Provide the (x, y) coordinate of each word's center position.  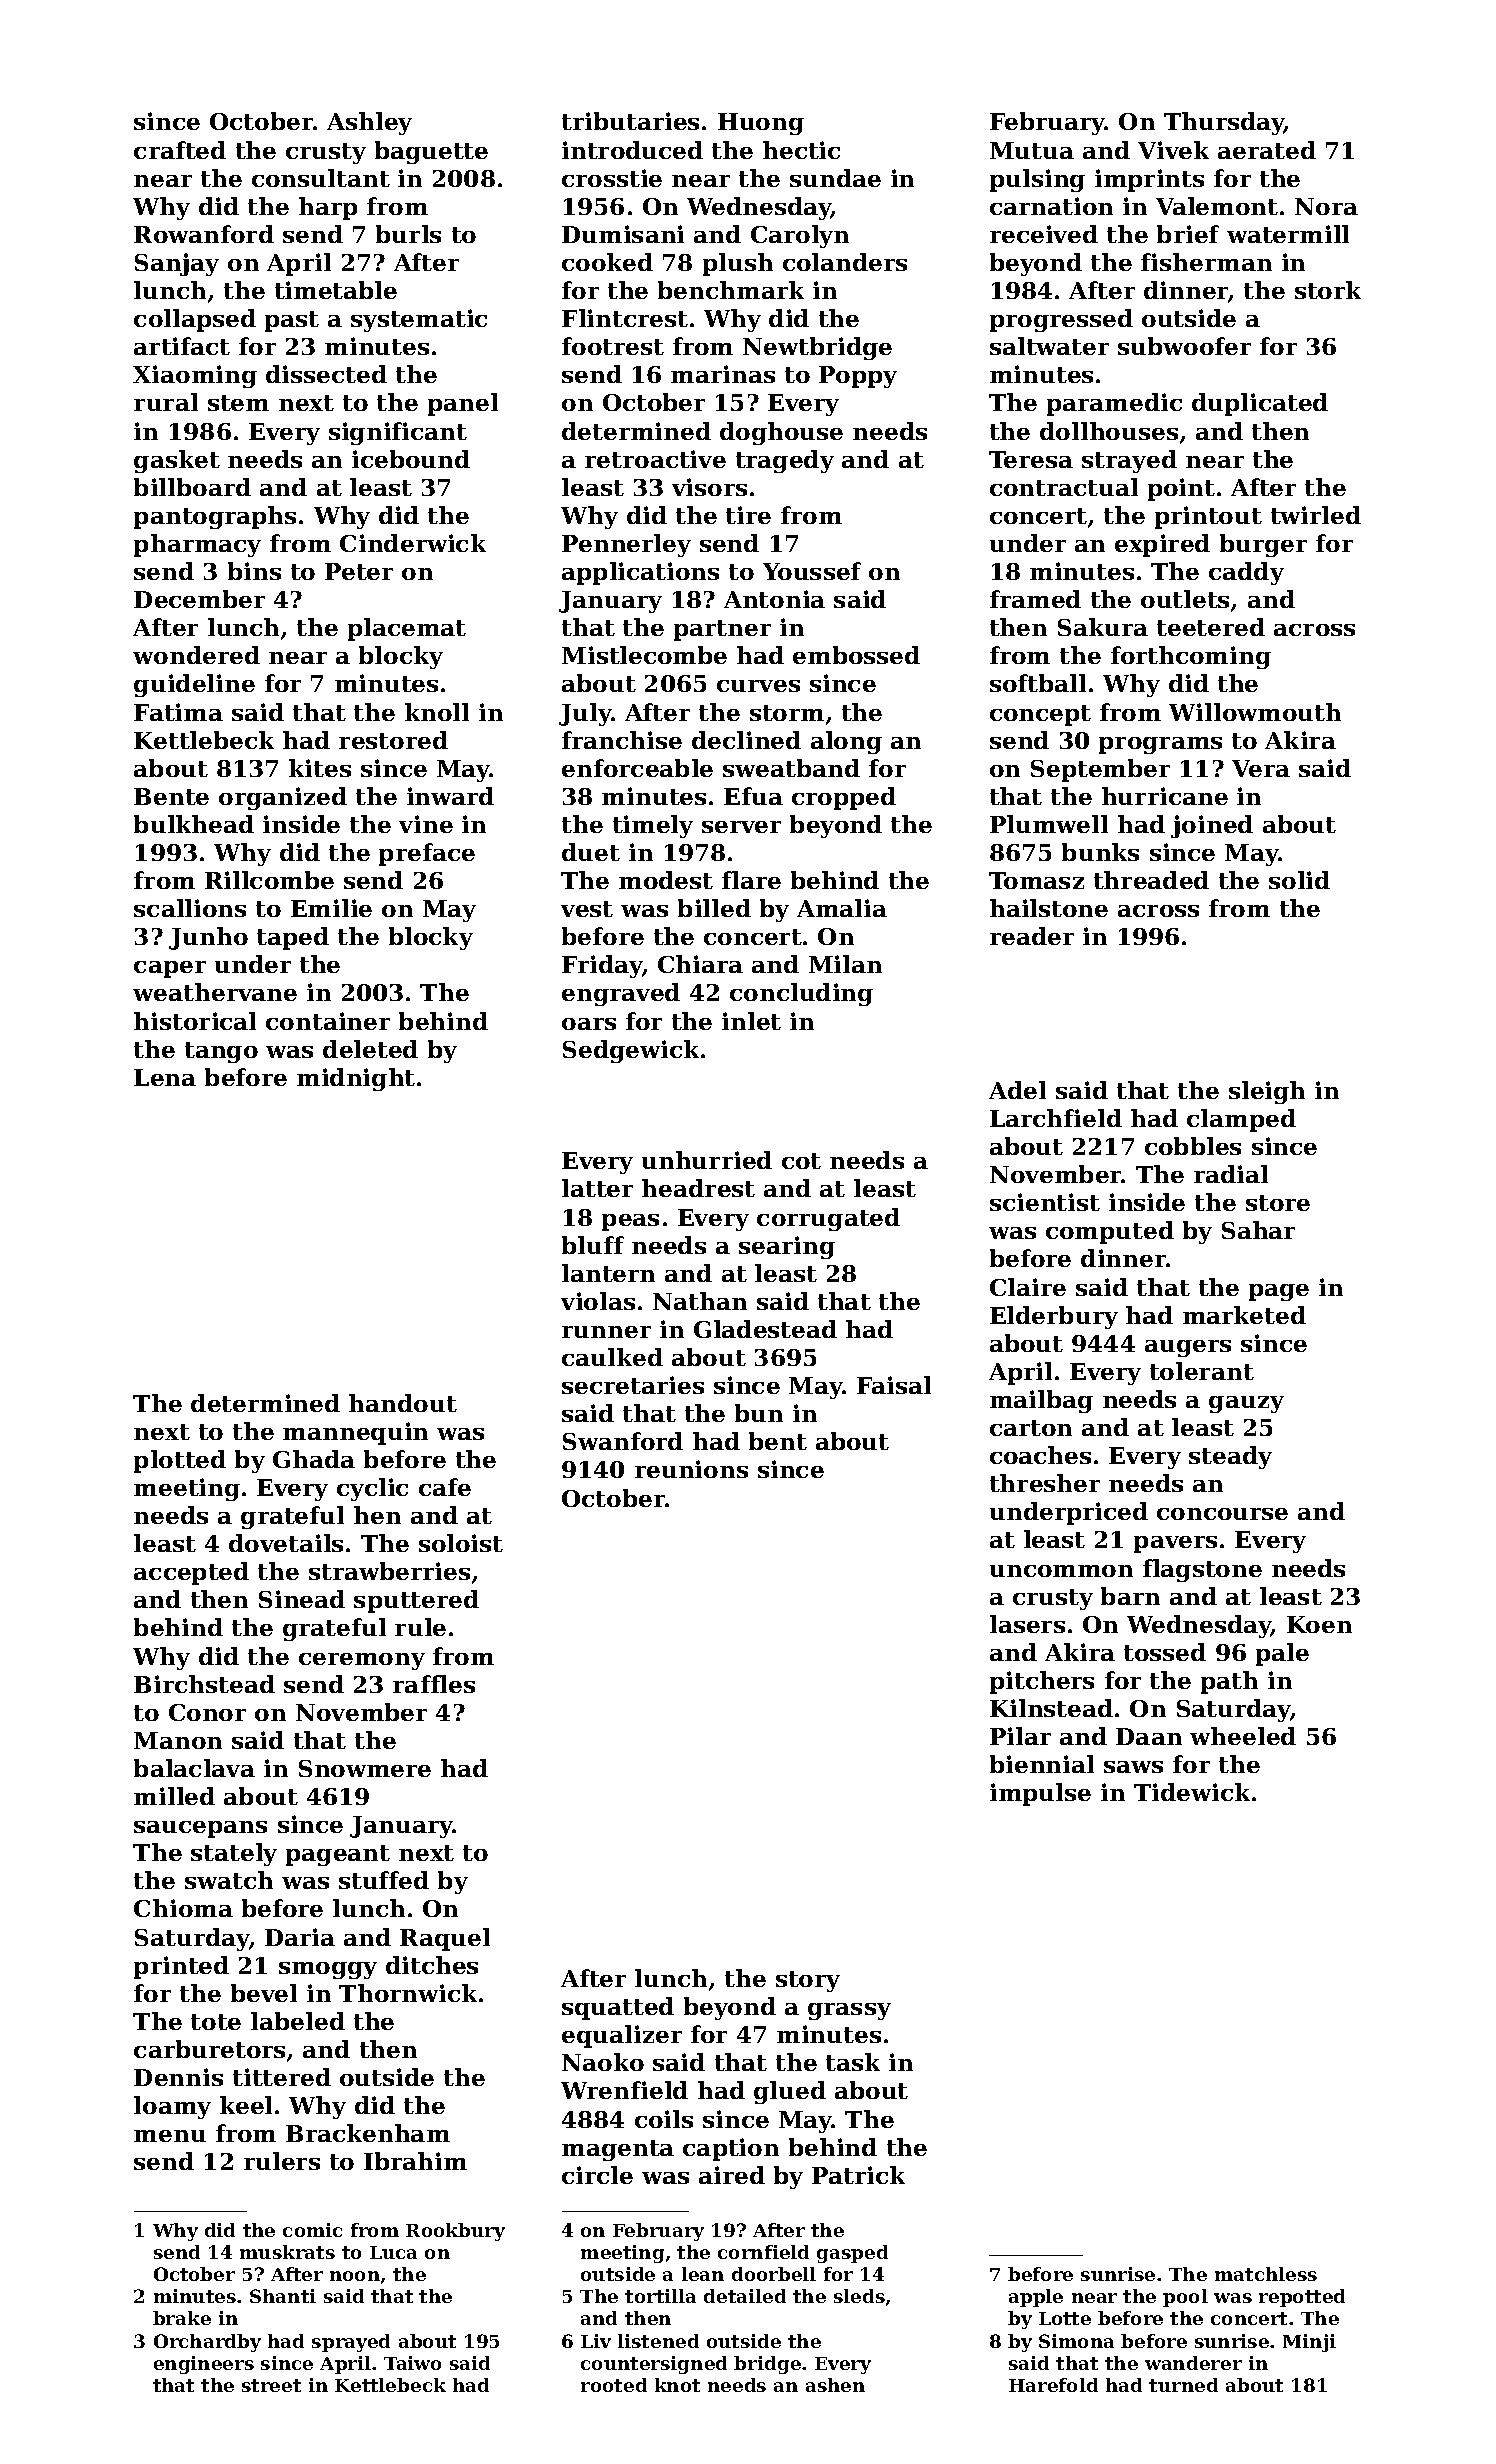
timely (653, 826)
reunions (691, 1469)
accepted (191, 1573)
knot (677, 2385)
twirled (1316, 515)
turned (1183, 2385)
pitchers (1042, 1682)
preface (427, 854)
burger (1263, 545)
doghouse (781, 433)
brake (182, 2318)
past (292, 321)
